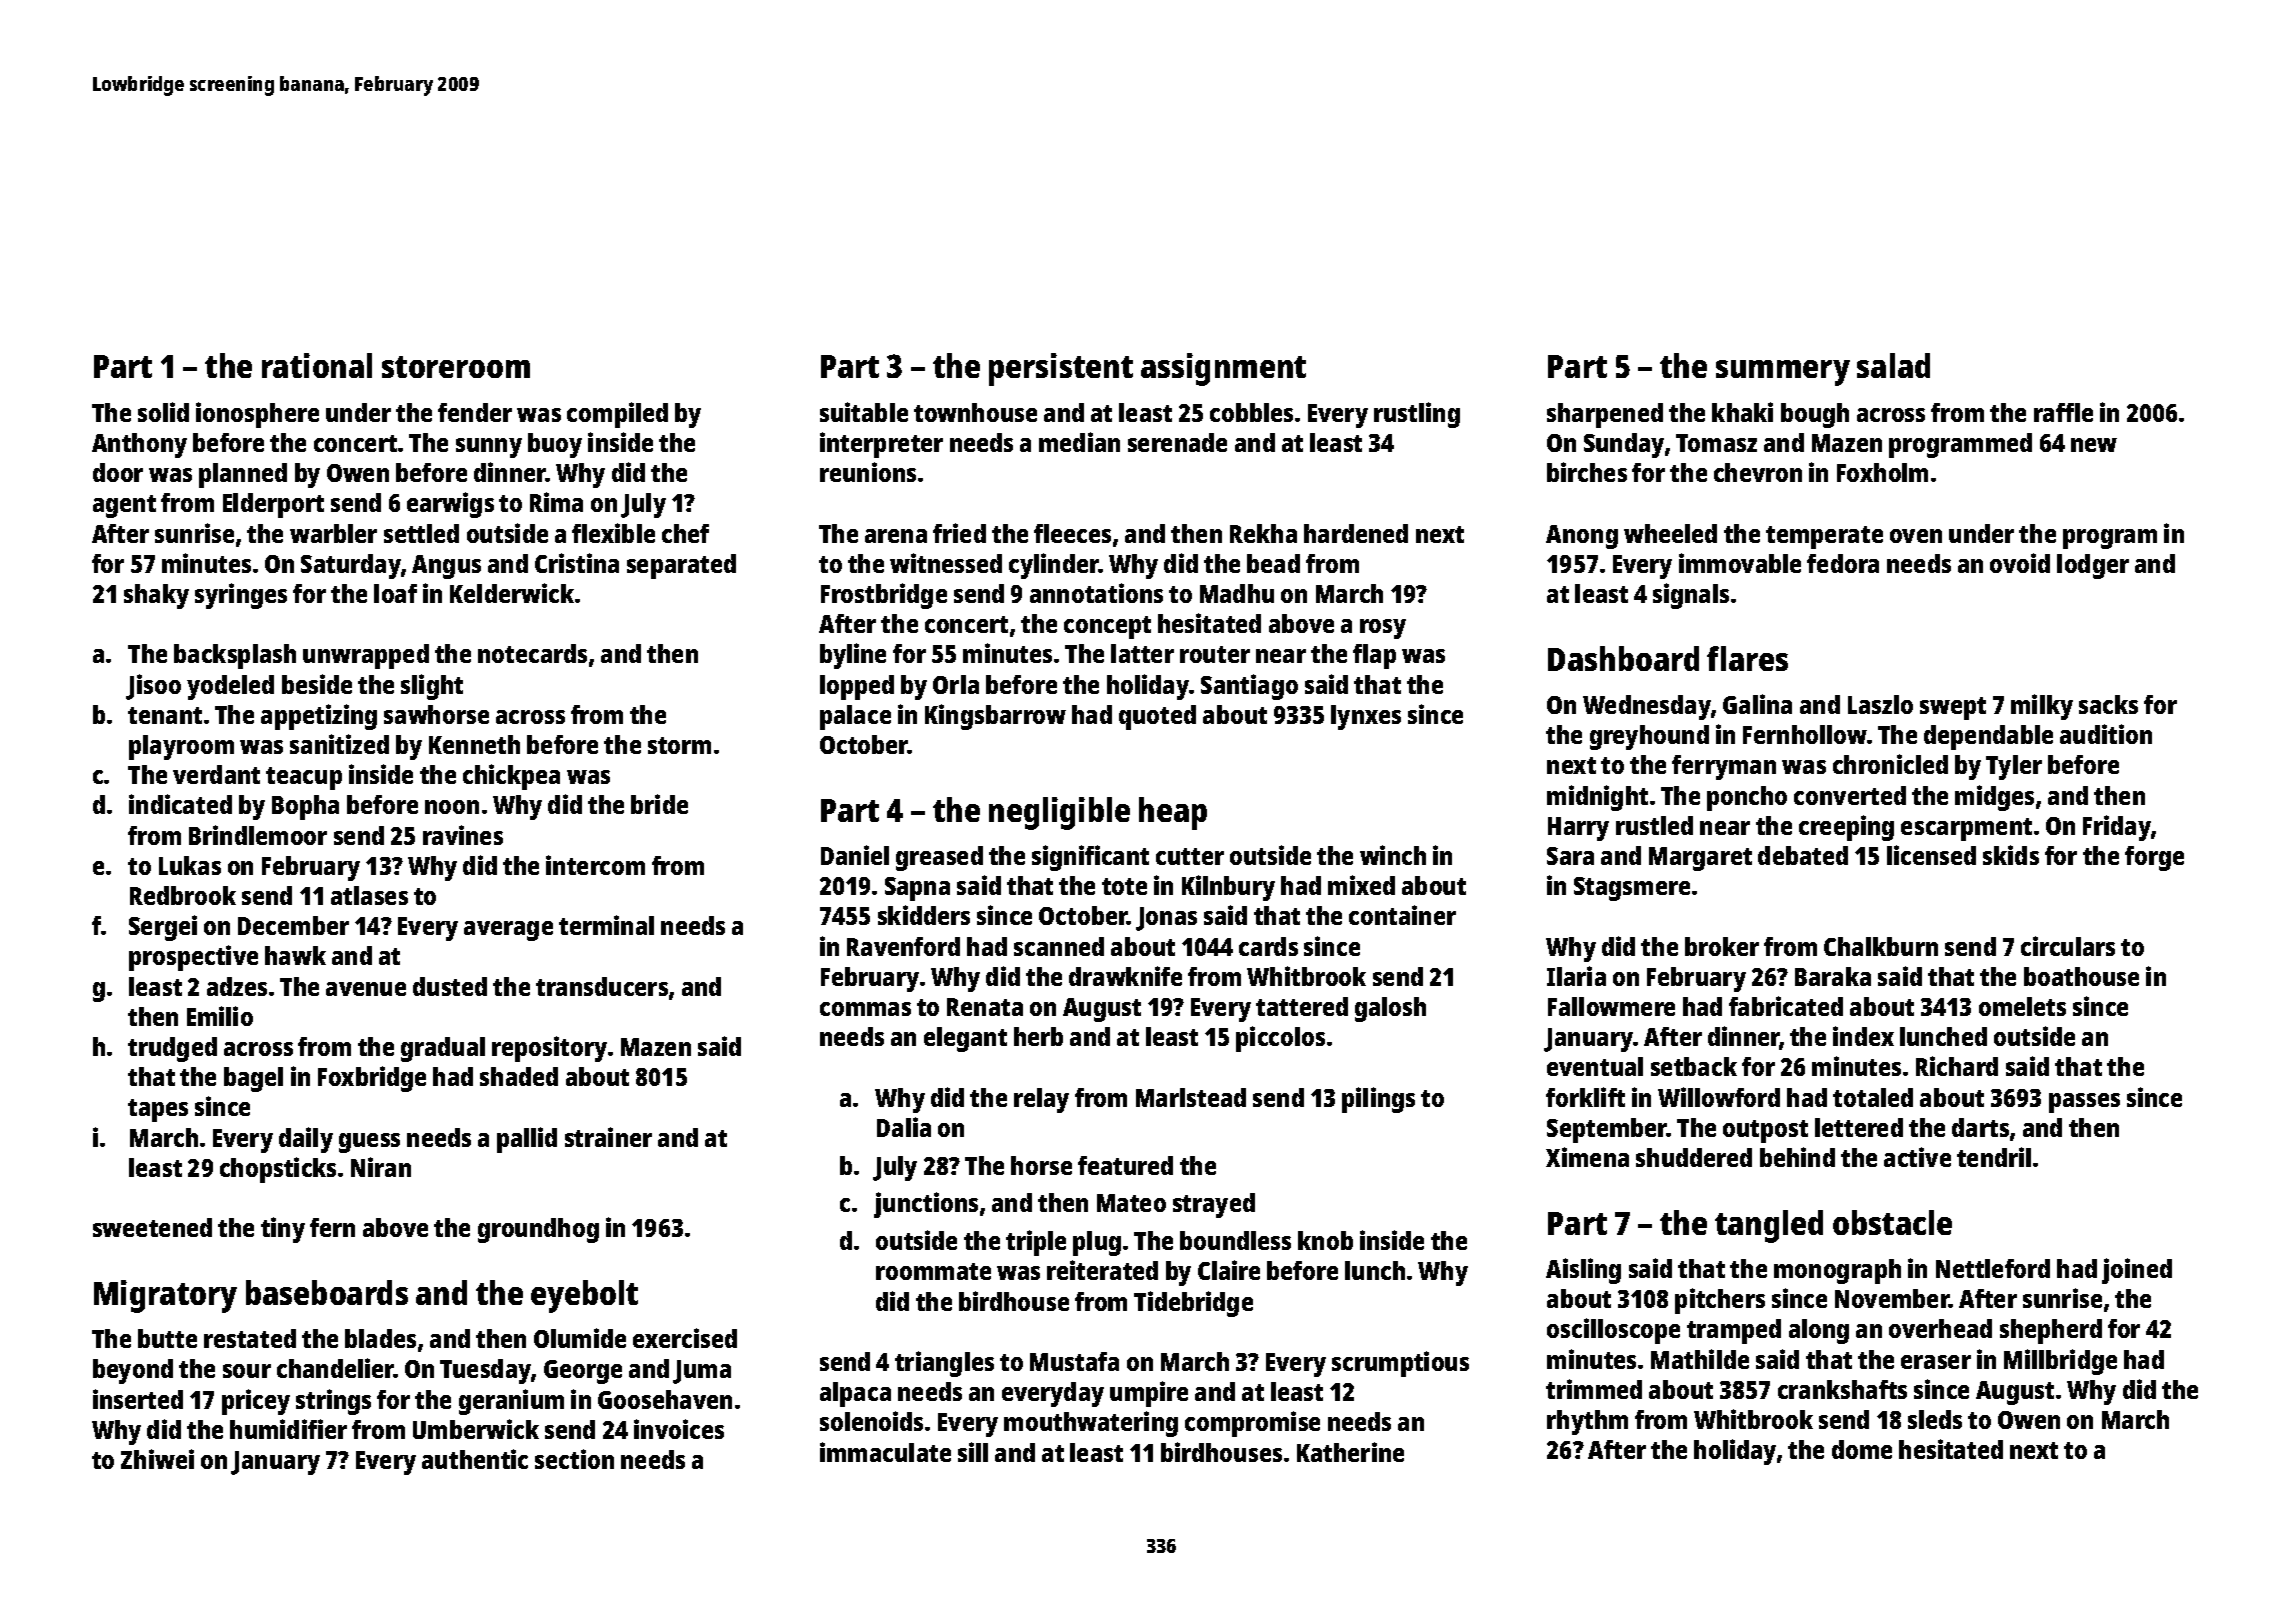  Describe the element at coordinates (1166, 919) in the image. I see `Jonas` at that location.
